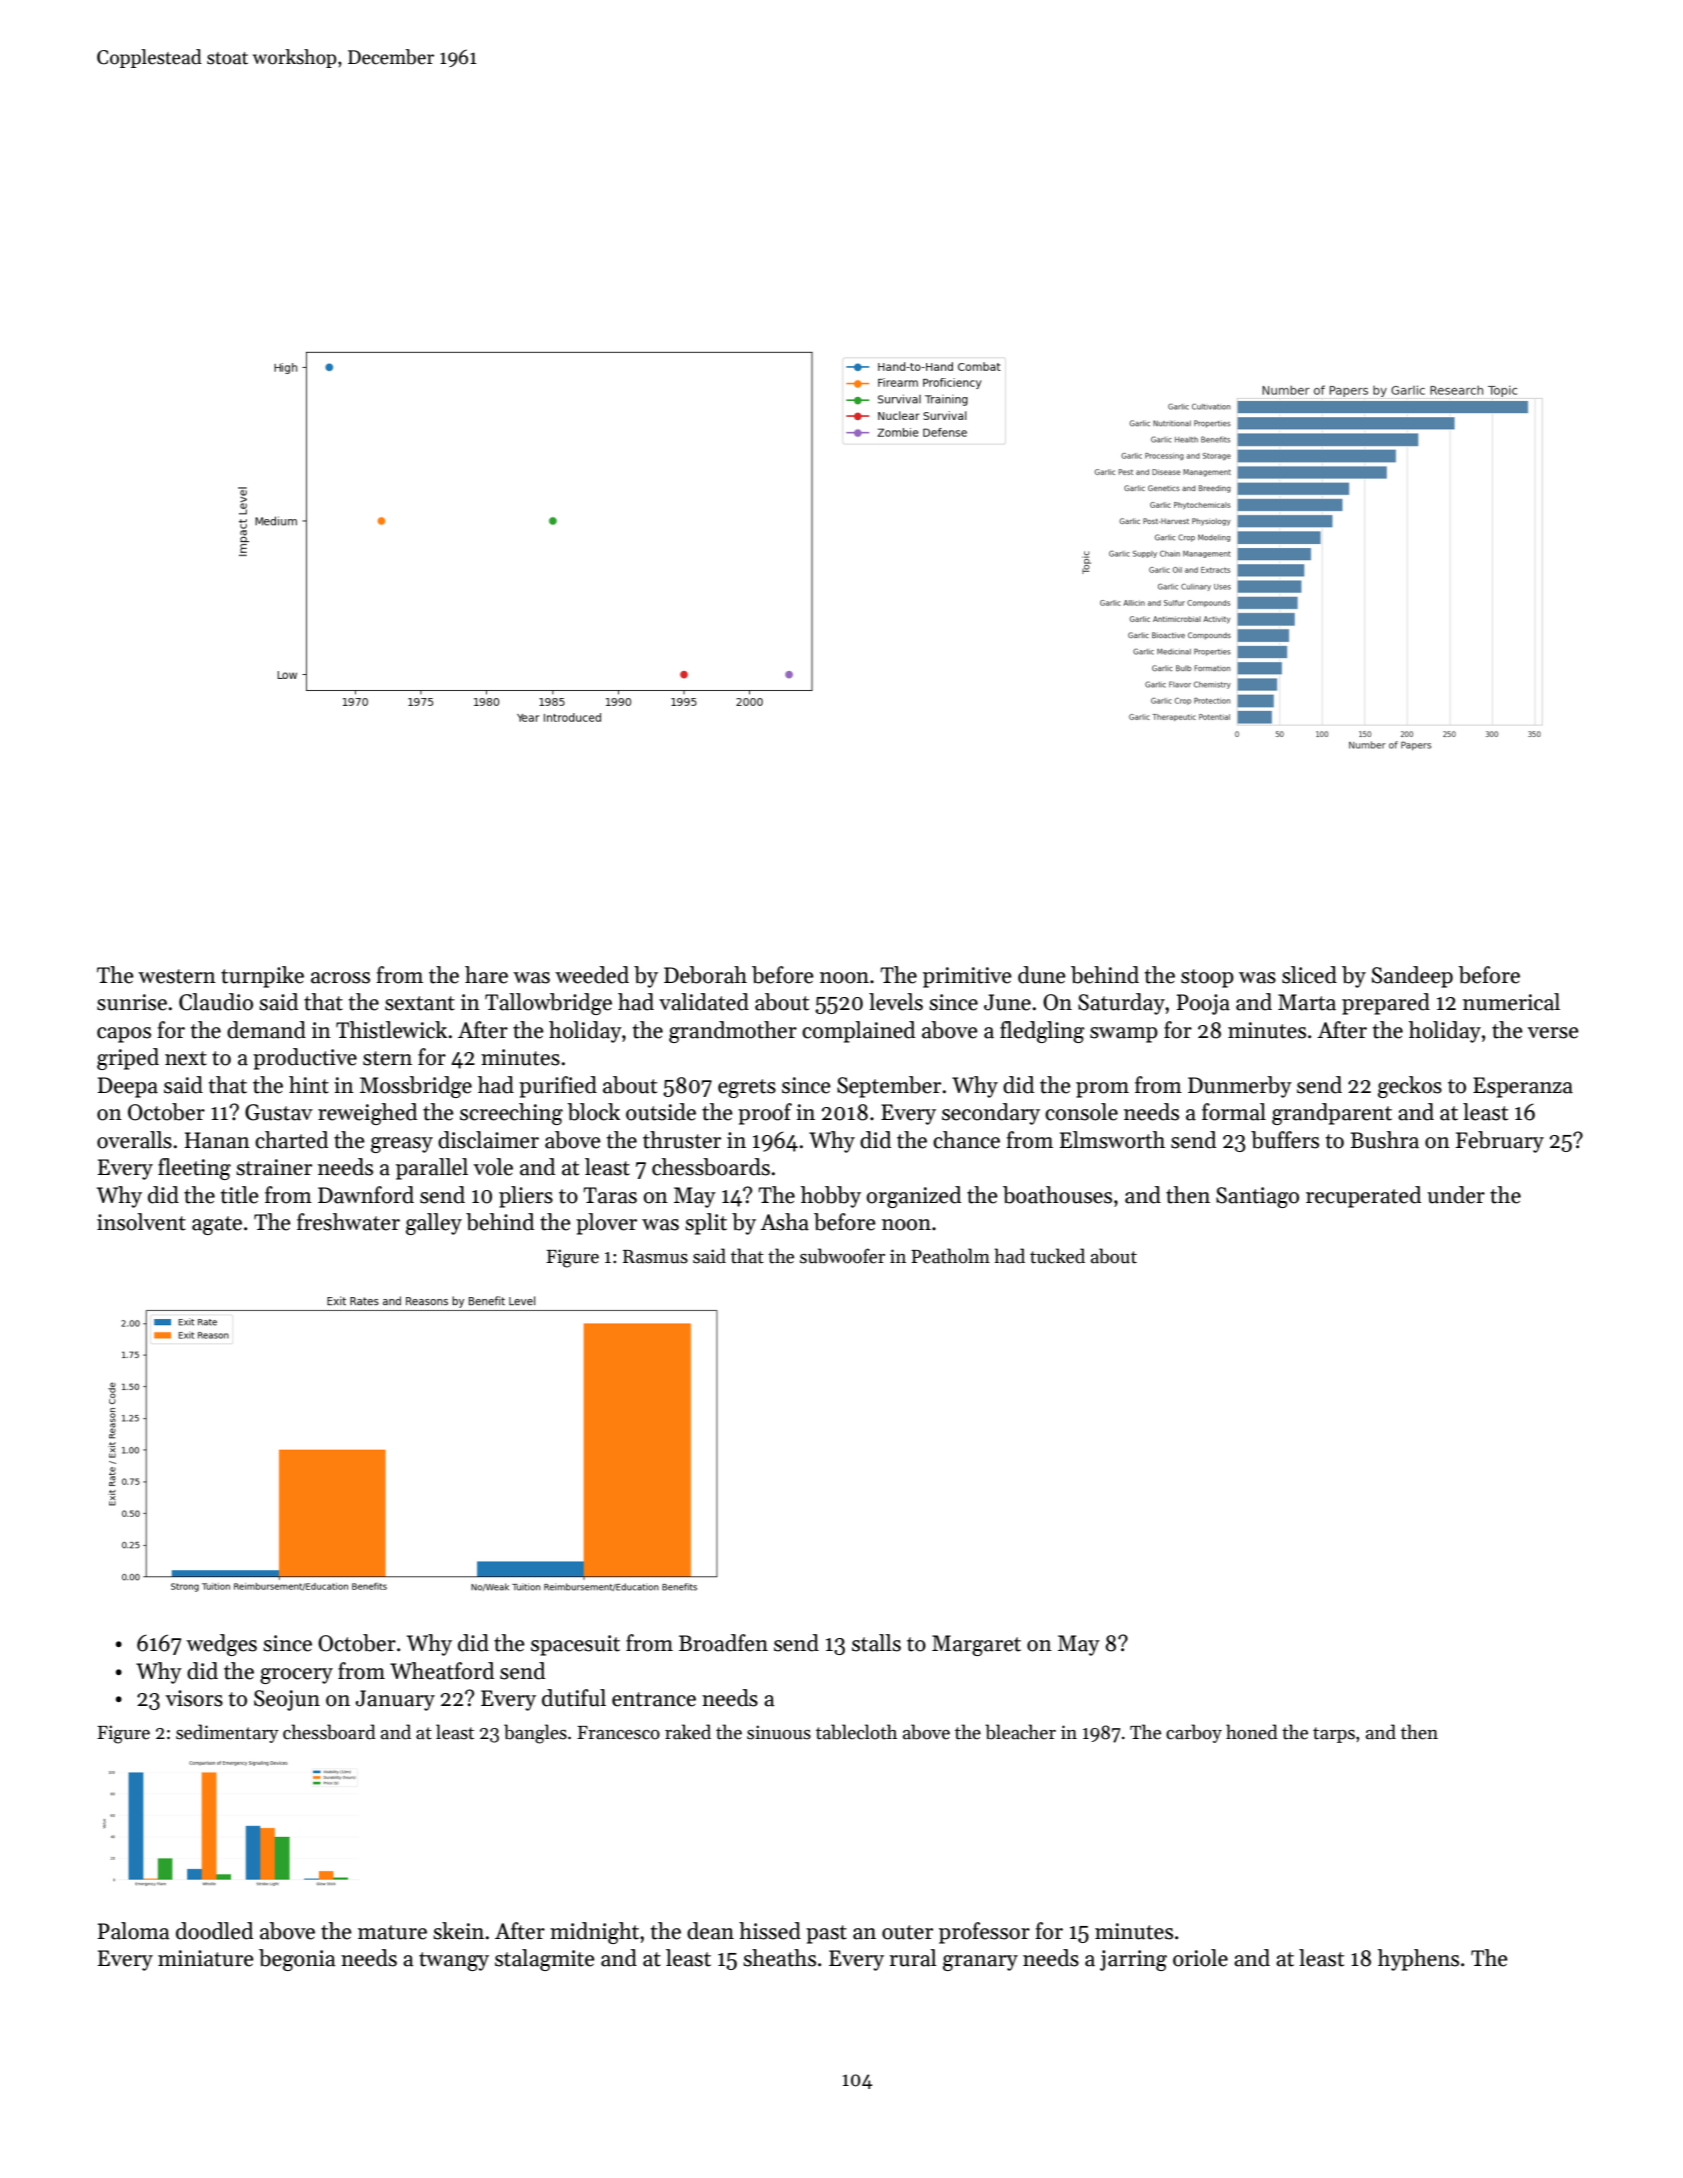 This page has width=1683, height=2178. I want to click on productive, so click(305, 1059).
